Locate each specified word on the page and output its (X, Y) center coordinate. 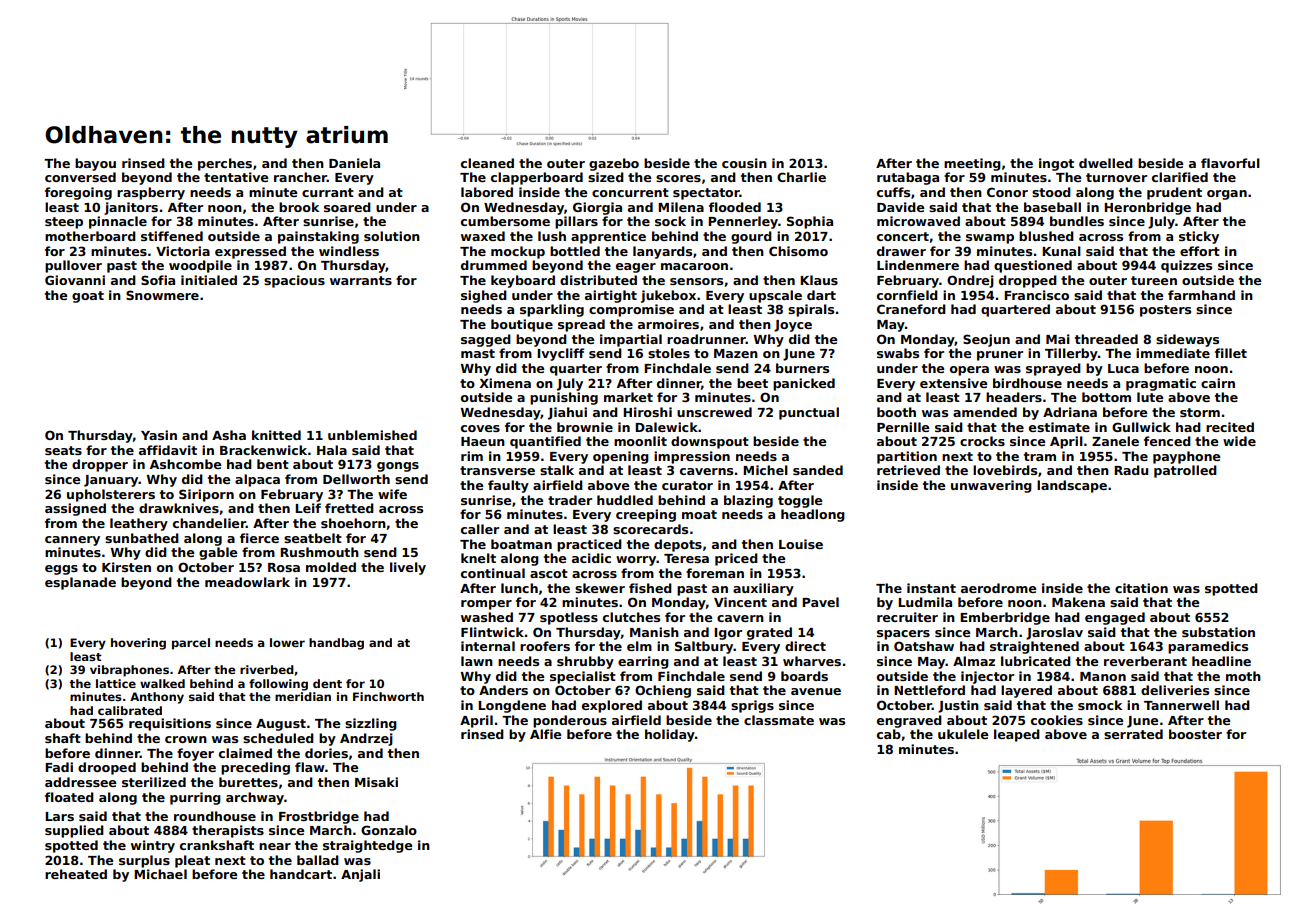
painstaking (318, 237)
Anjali (360, 875)
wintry (153, 846)
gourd (751, 237)
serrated (1133, 734)
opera (969, 371)
